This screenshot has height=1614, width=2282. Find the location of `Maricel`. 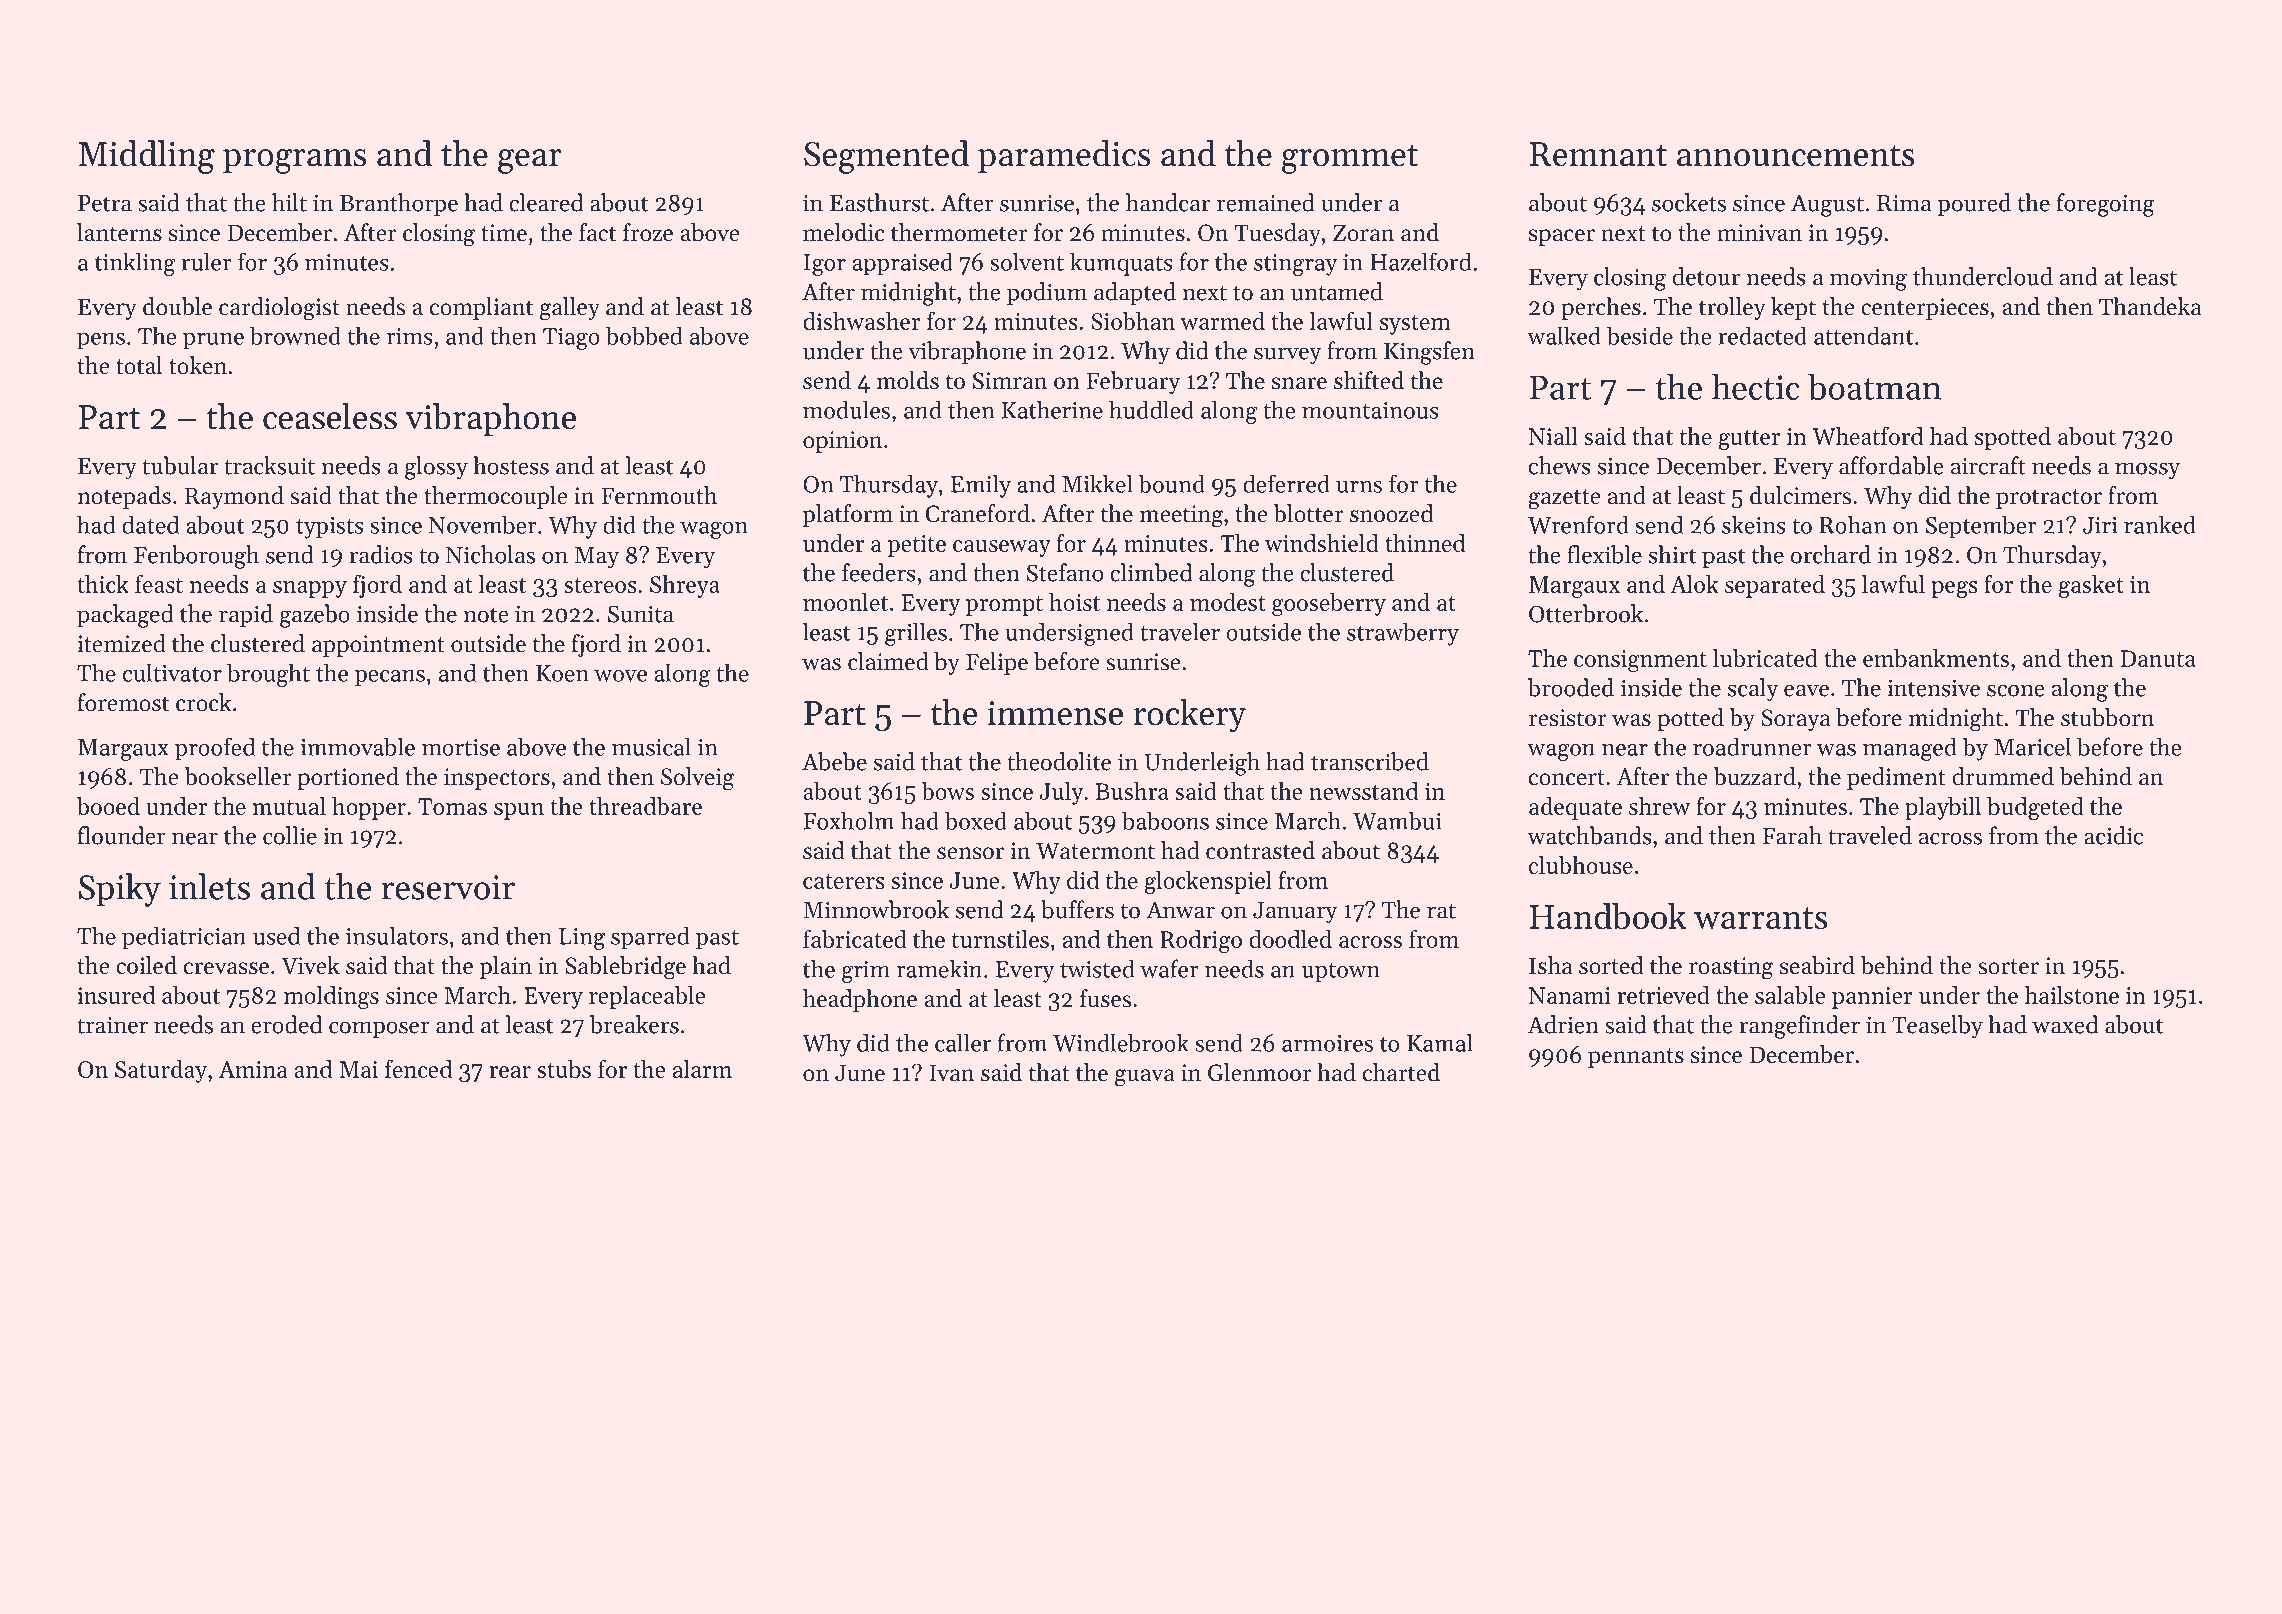

Maricel is located at coordinates (2032, 746).
